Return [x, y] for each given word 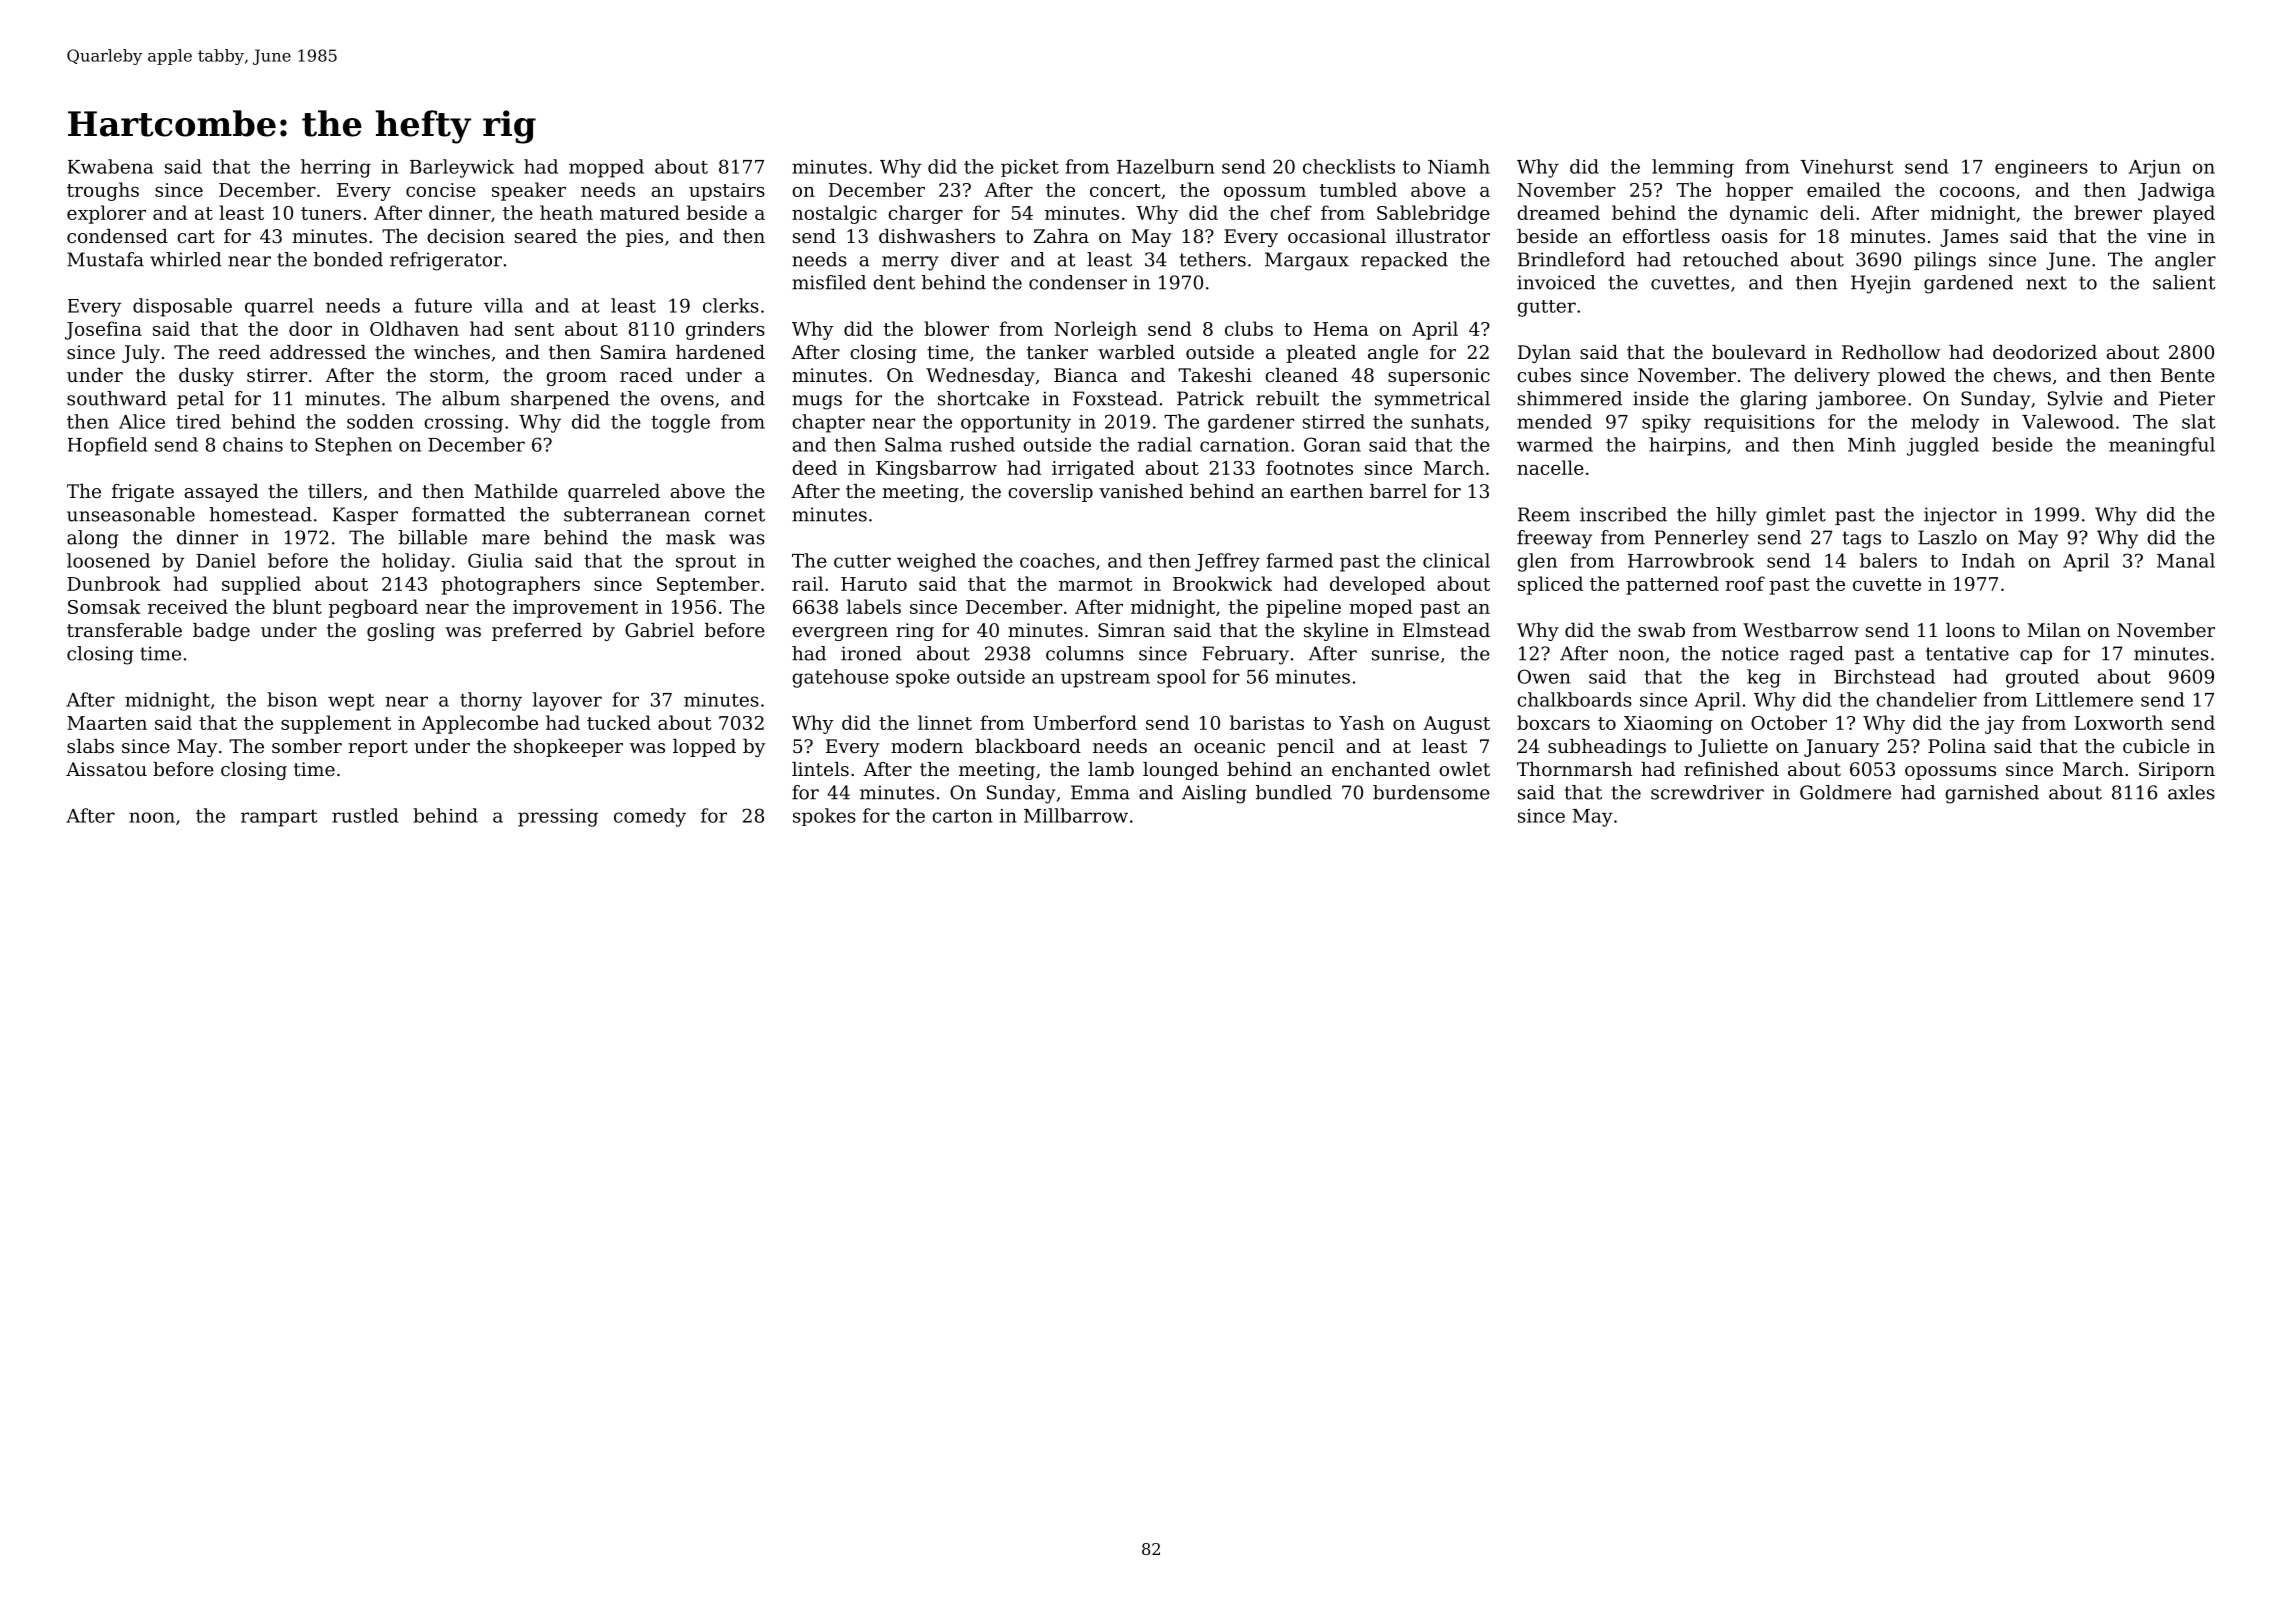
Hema [1341, 329]
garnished [1992, 794]
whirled [186, 259]
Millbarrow [1076, 815]
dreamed [1558, 212]
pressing [558, 818]
